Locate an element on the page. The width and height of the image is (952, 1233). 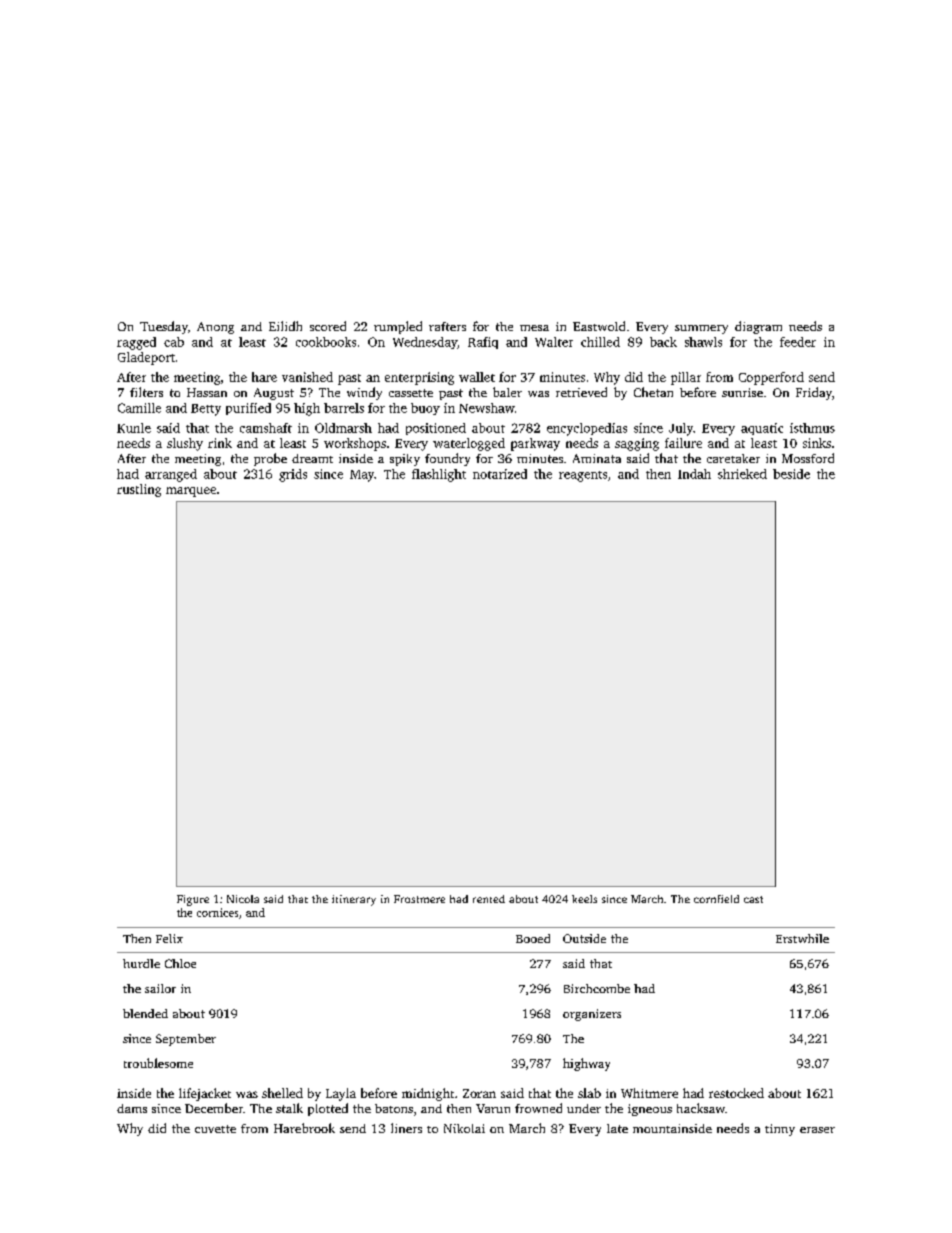
cast is located at coordinates (753, 899).
